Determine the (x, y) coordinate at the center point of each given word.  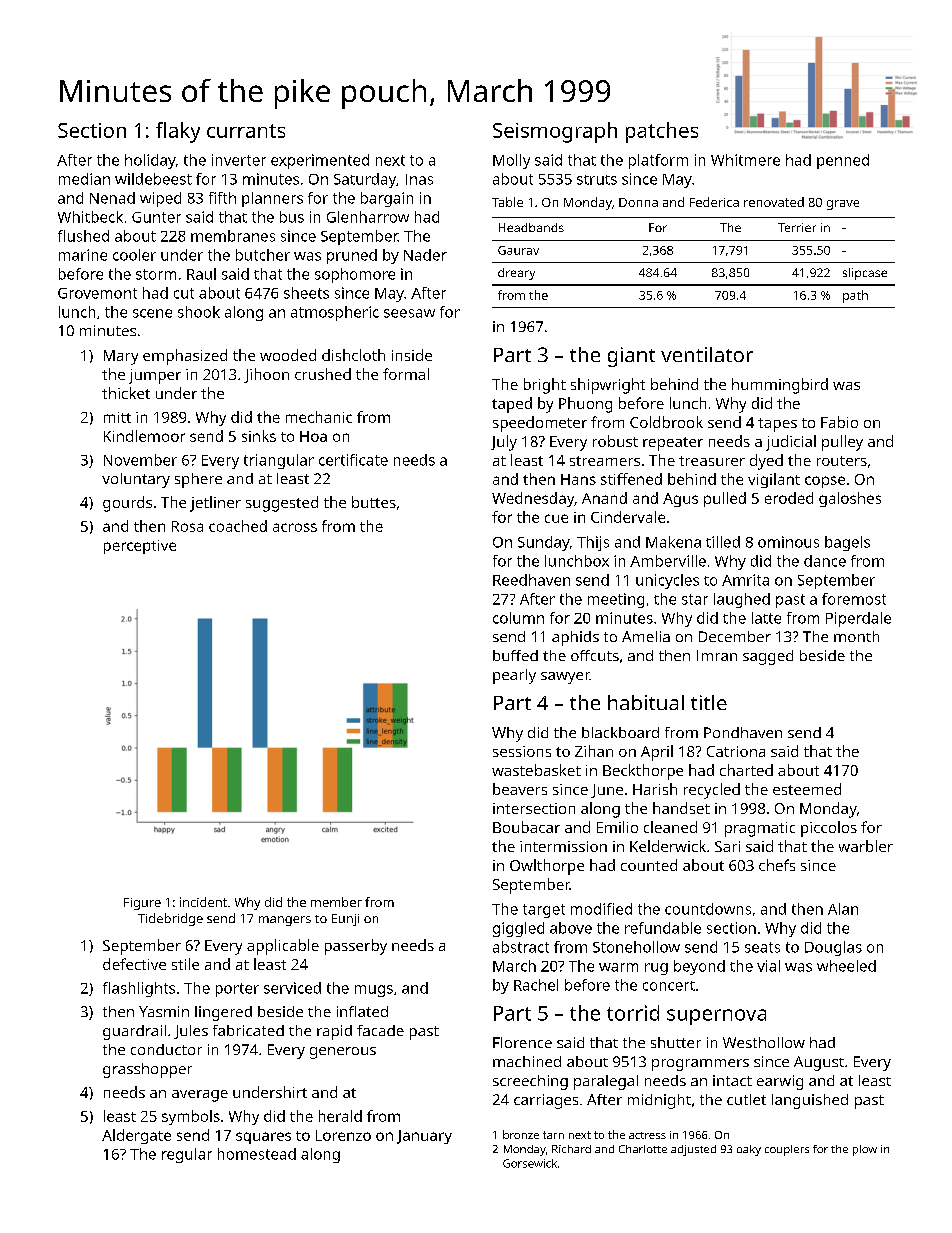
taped (512, 405)
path (855, 296)
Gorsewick (530, 1163)
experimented (320, 161)
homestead (257, 1154)
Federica (714, 202)
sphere (198, 480)
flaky (178, 132)
